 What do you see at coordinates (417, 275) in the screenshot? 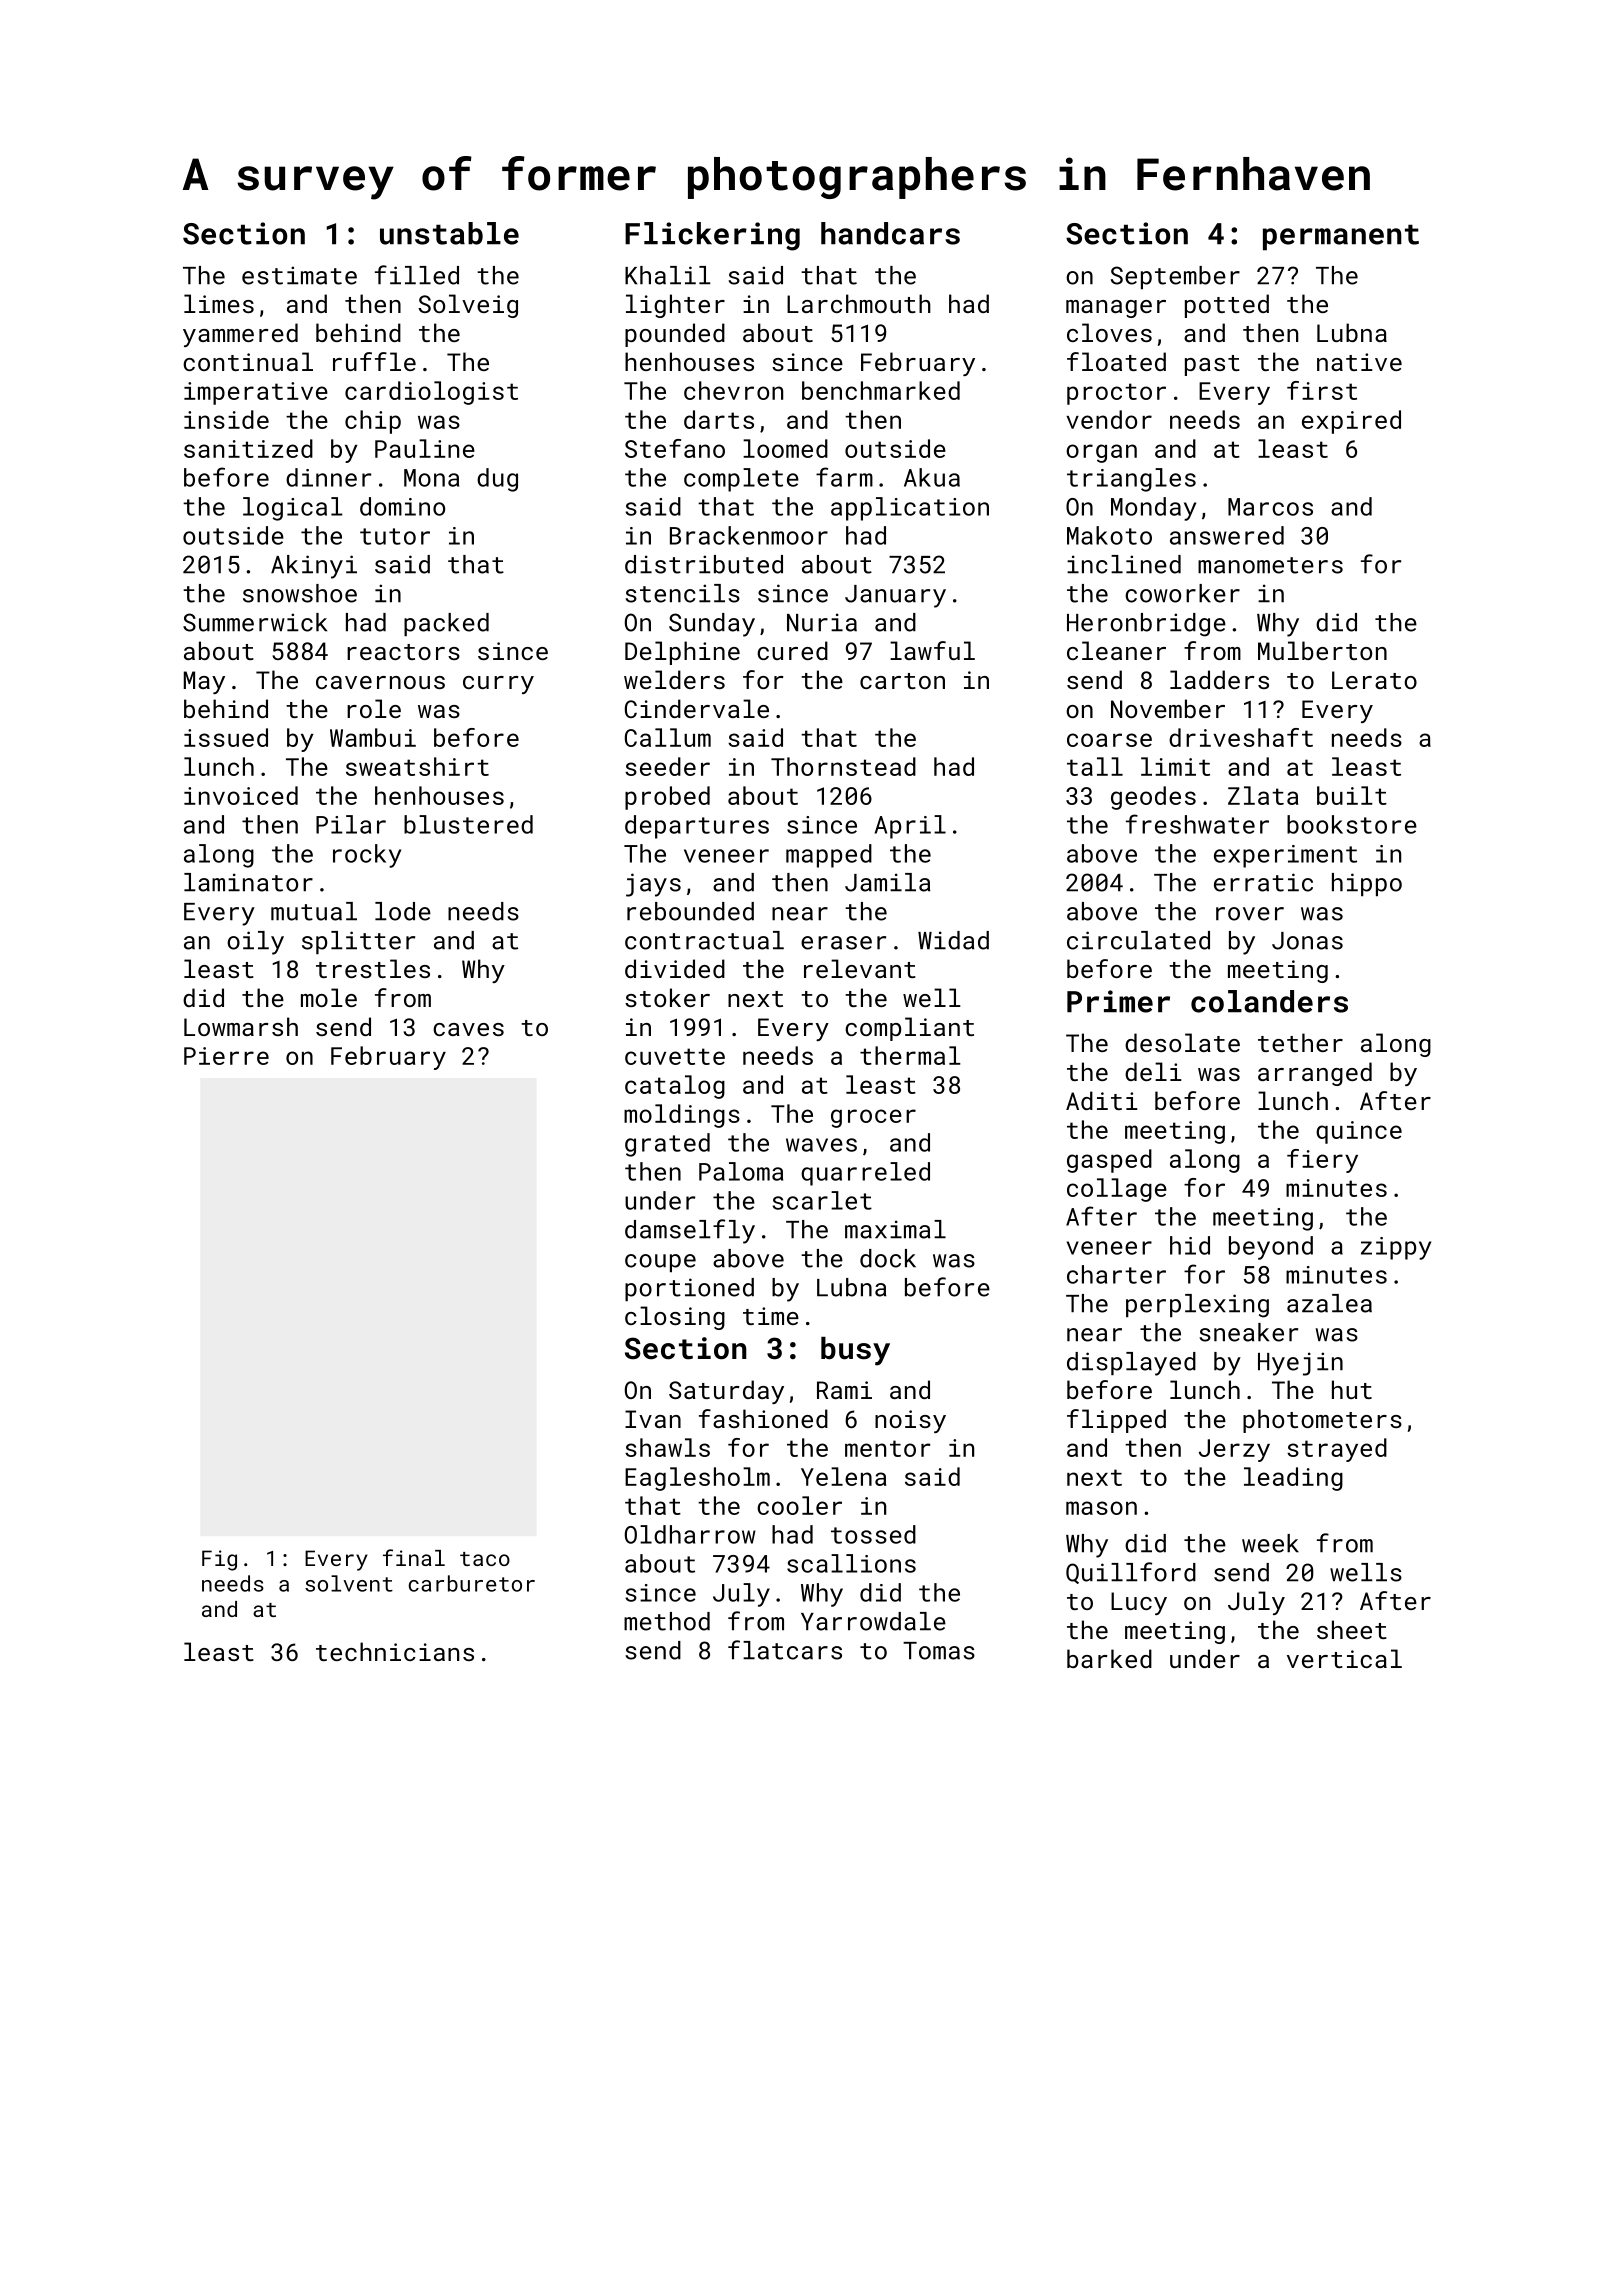
I see `filled` at bounding box center [417, 275].
